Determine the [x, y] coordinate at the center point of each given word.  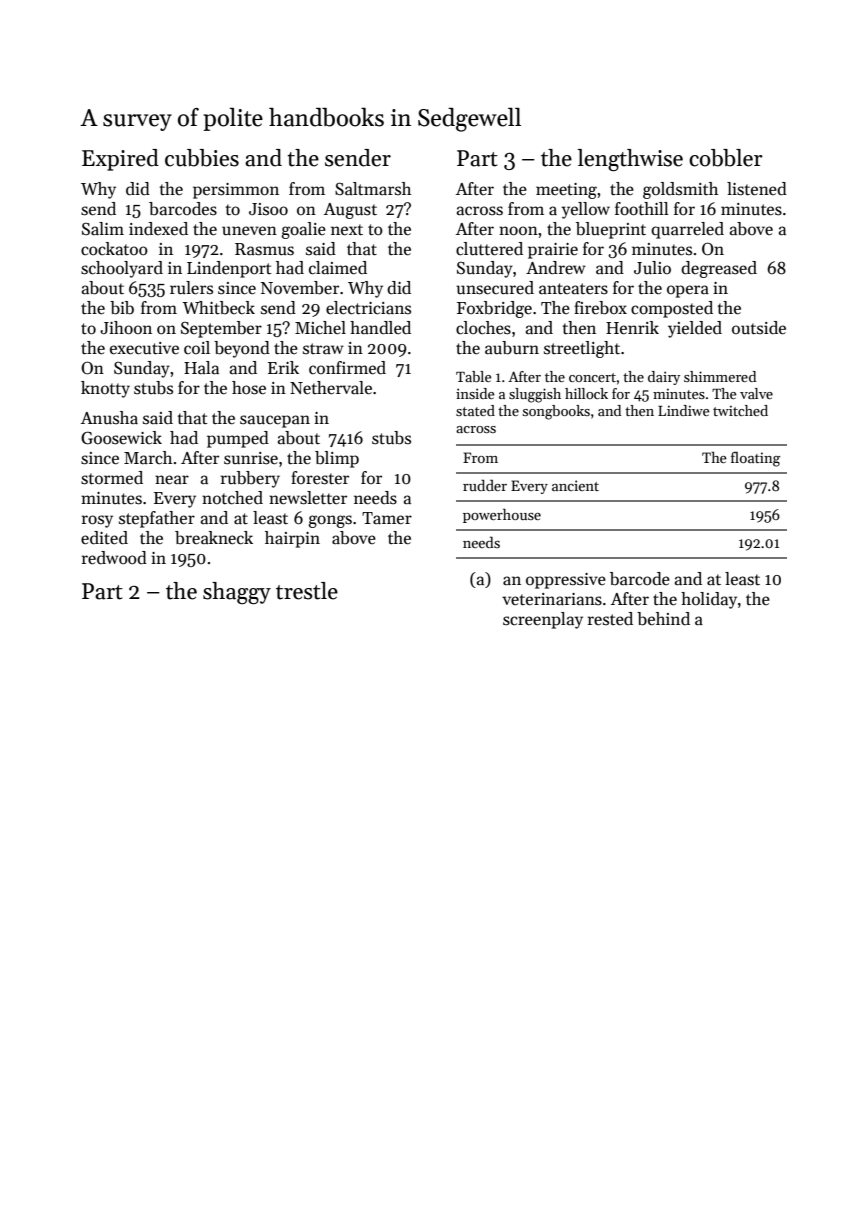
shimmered [720, 376]
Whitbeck [218, 308]
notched [232, 498]
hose [249, 388]
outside [759, 328]
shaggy [237, 593]
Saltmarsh [373, 189]
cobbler [726, 158]
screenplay [543, 620]
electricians [368, 308]
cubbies [202, 158]
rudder [485, 485]
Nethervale [331, 388]
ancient [575, 485]
